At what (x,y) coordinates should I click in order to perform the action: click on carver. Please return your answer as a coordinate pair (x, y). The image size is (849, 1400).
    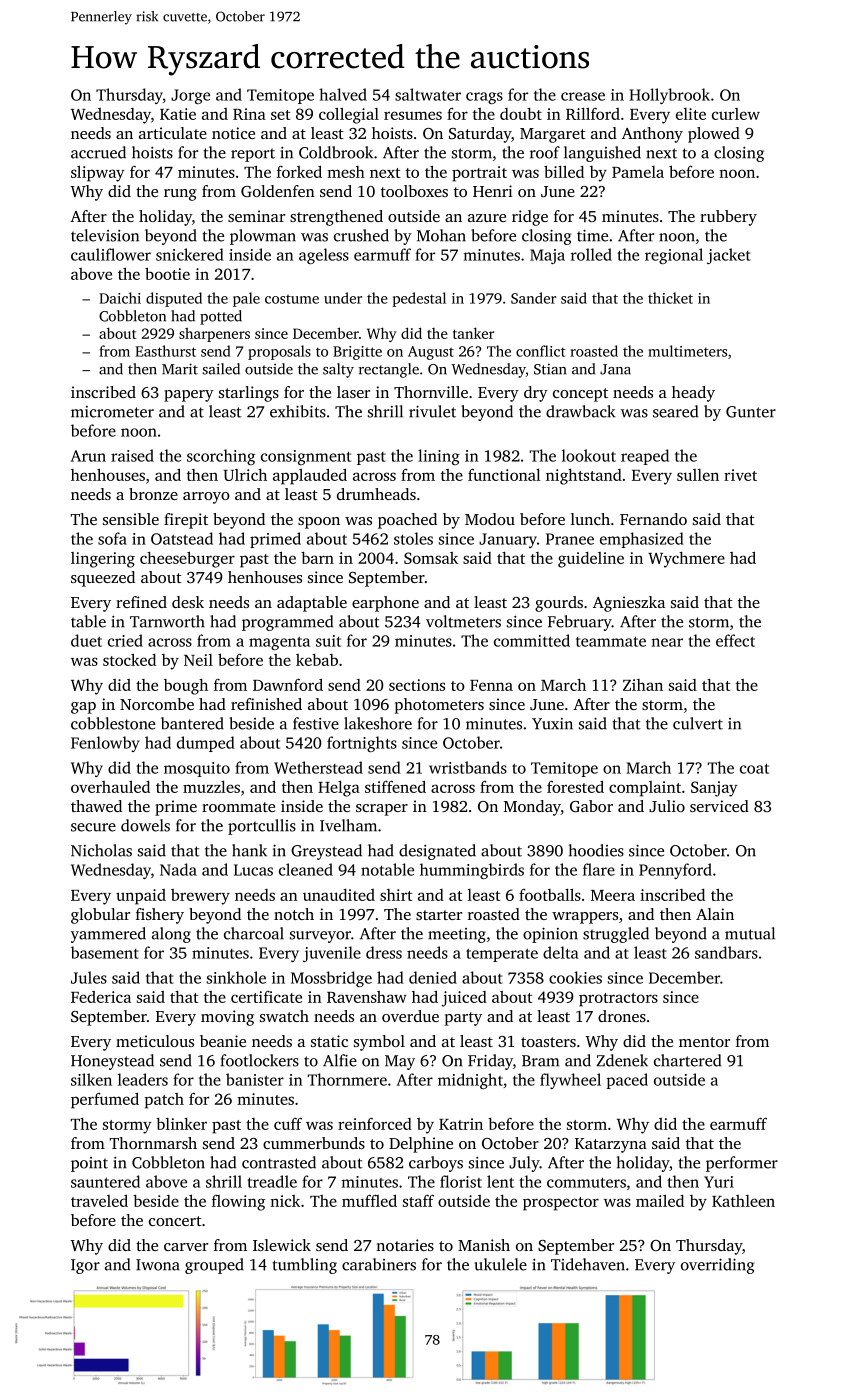
    Looking at the image, I should click on (186, 1247).
